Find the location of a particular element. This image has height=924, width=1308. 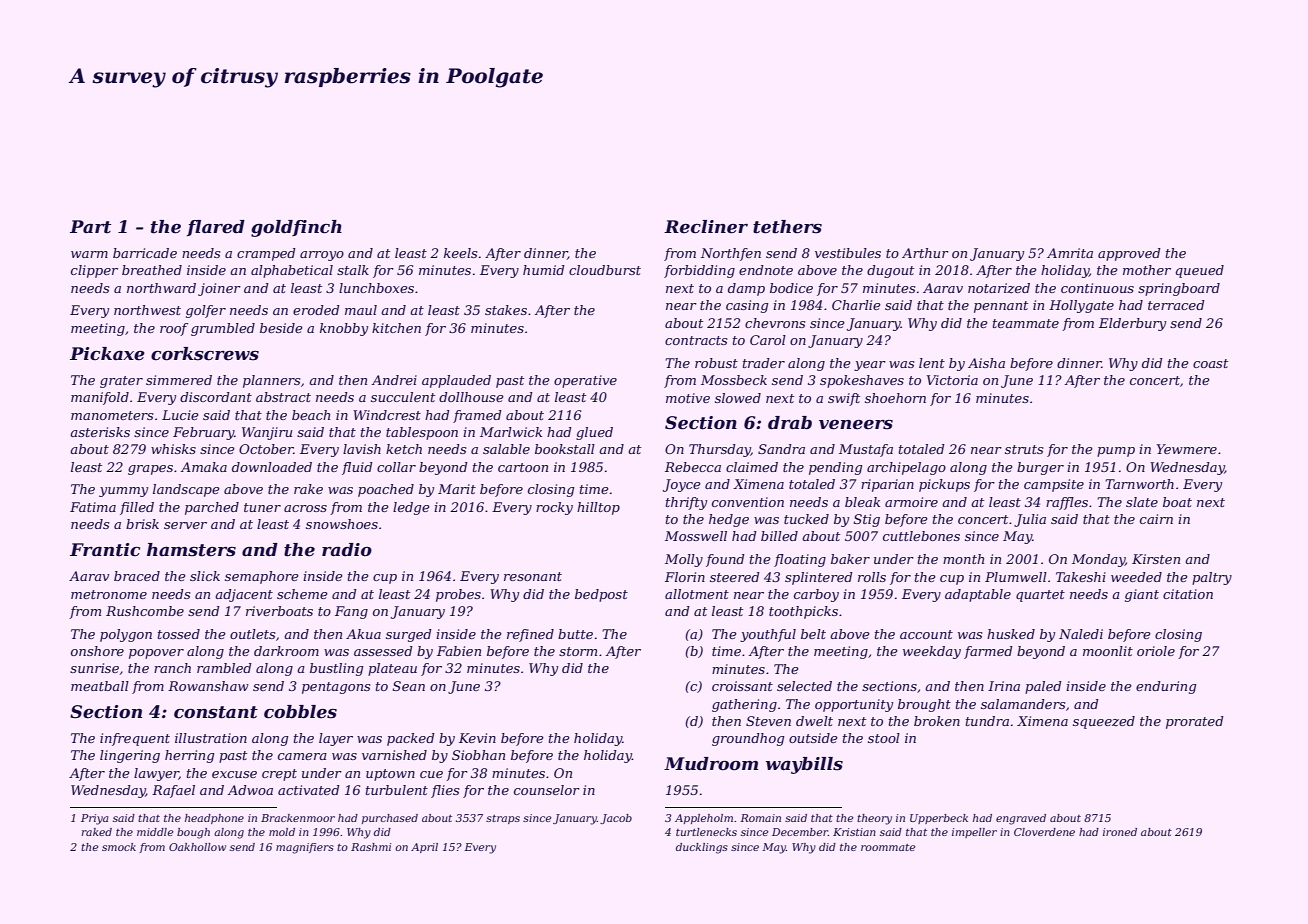

assessed is located at coordinates (383, 651).
